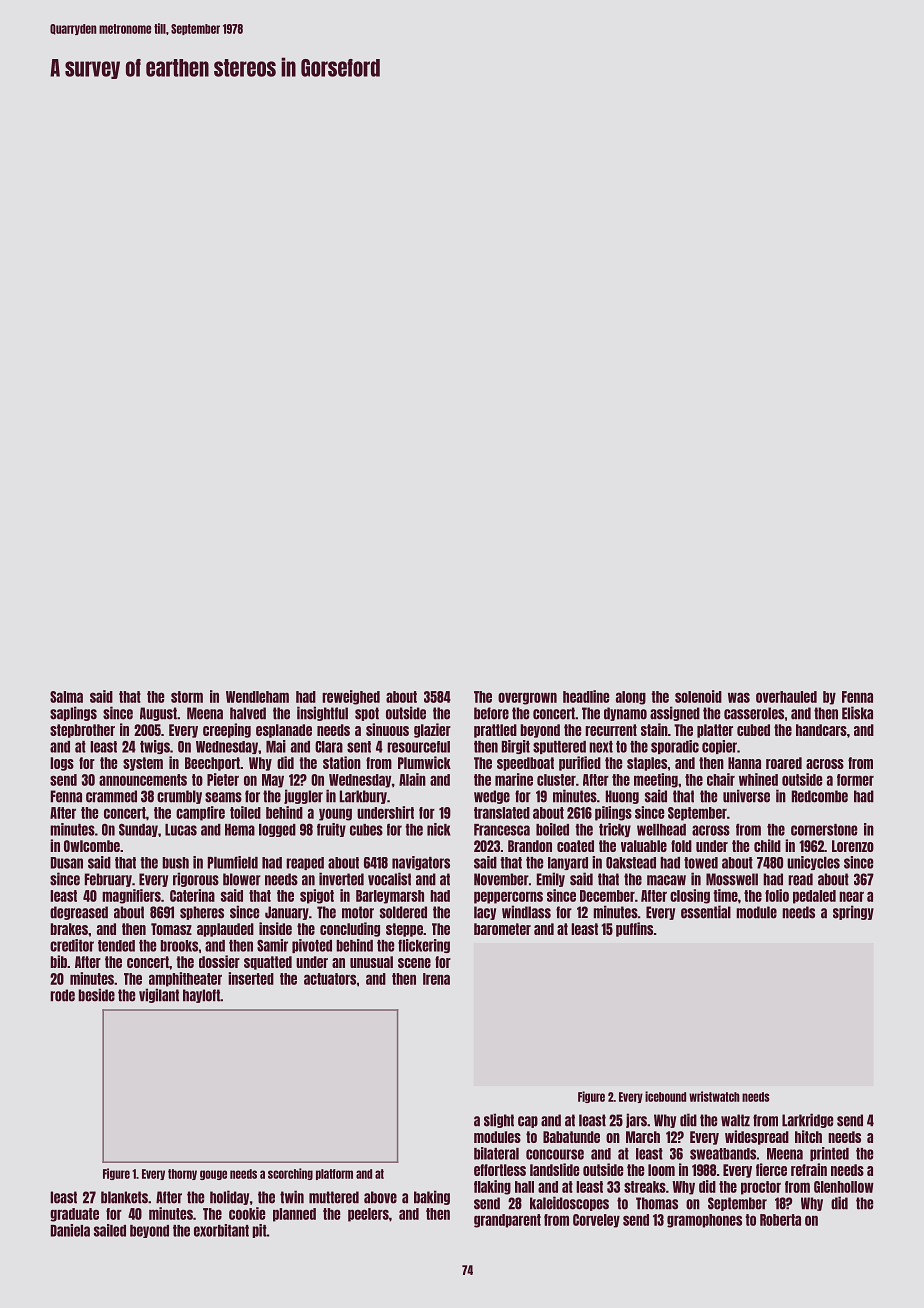 The image size is (924, 1308). I want to click on jars, so click(636, 1120).
